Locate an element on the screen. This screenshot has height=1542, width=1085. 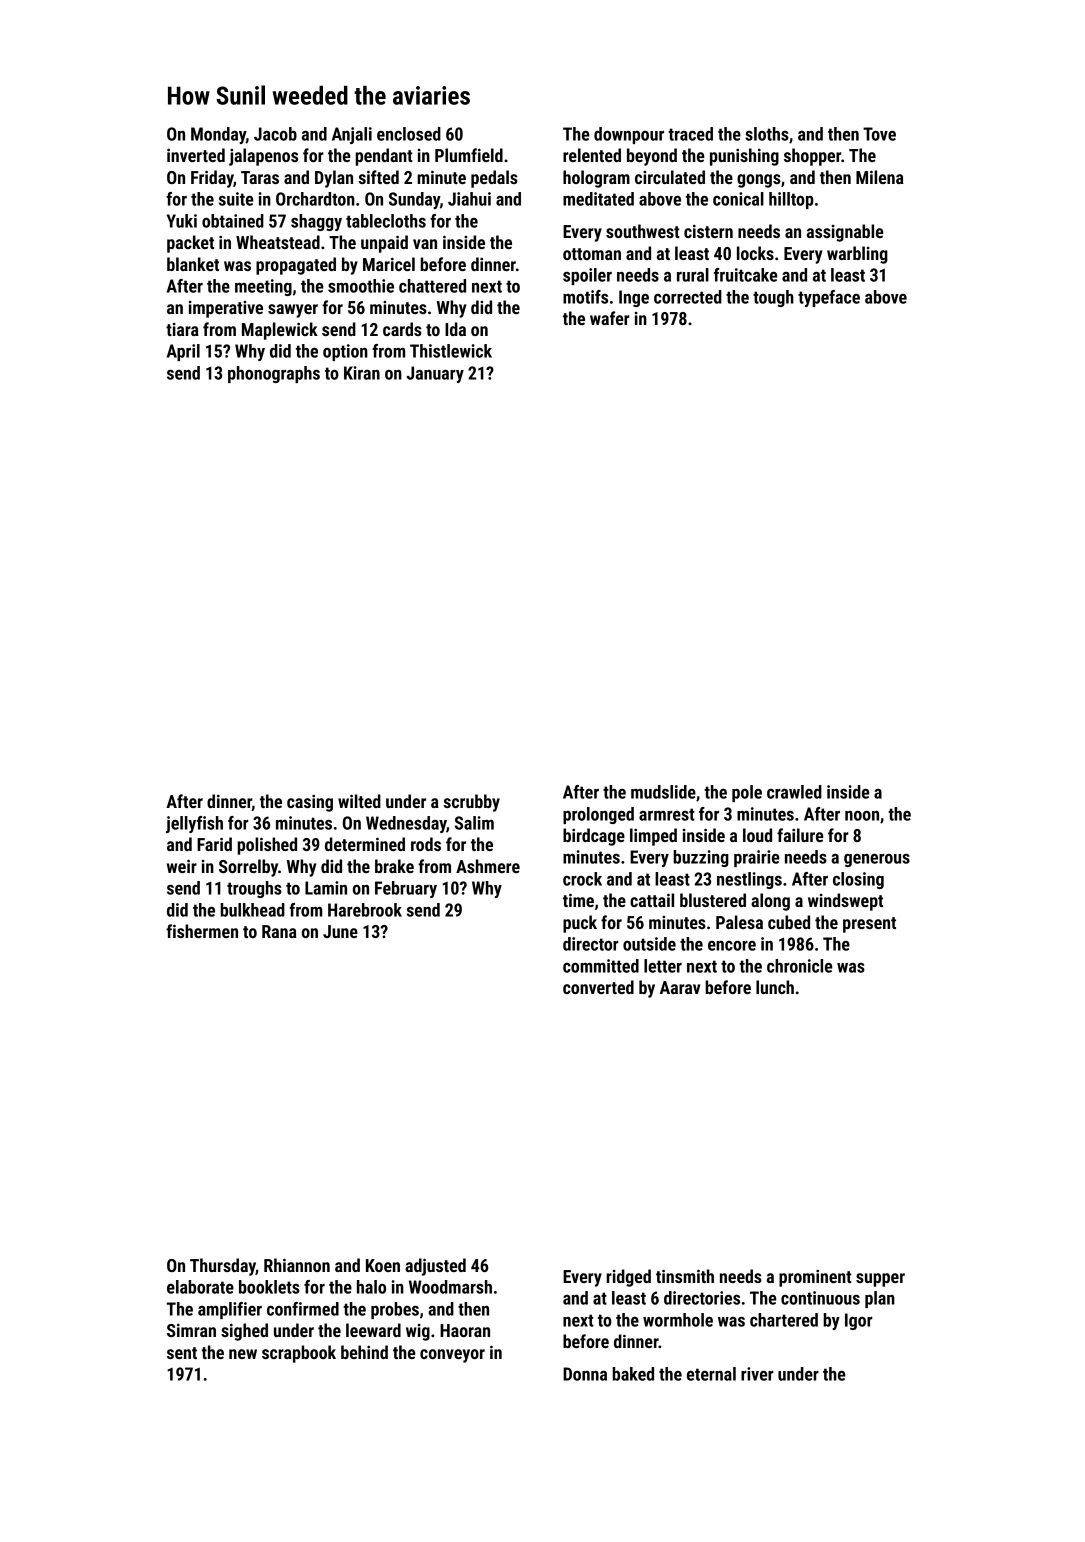
sloths is located at coordinates (767, 134).
